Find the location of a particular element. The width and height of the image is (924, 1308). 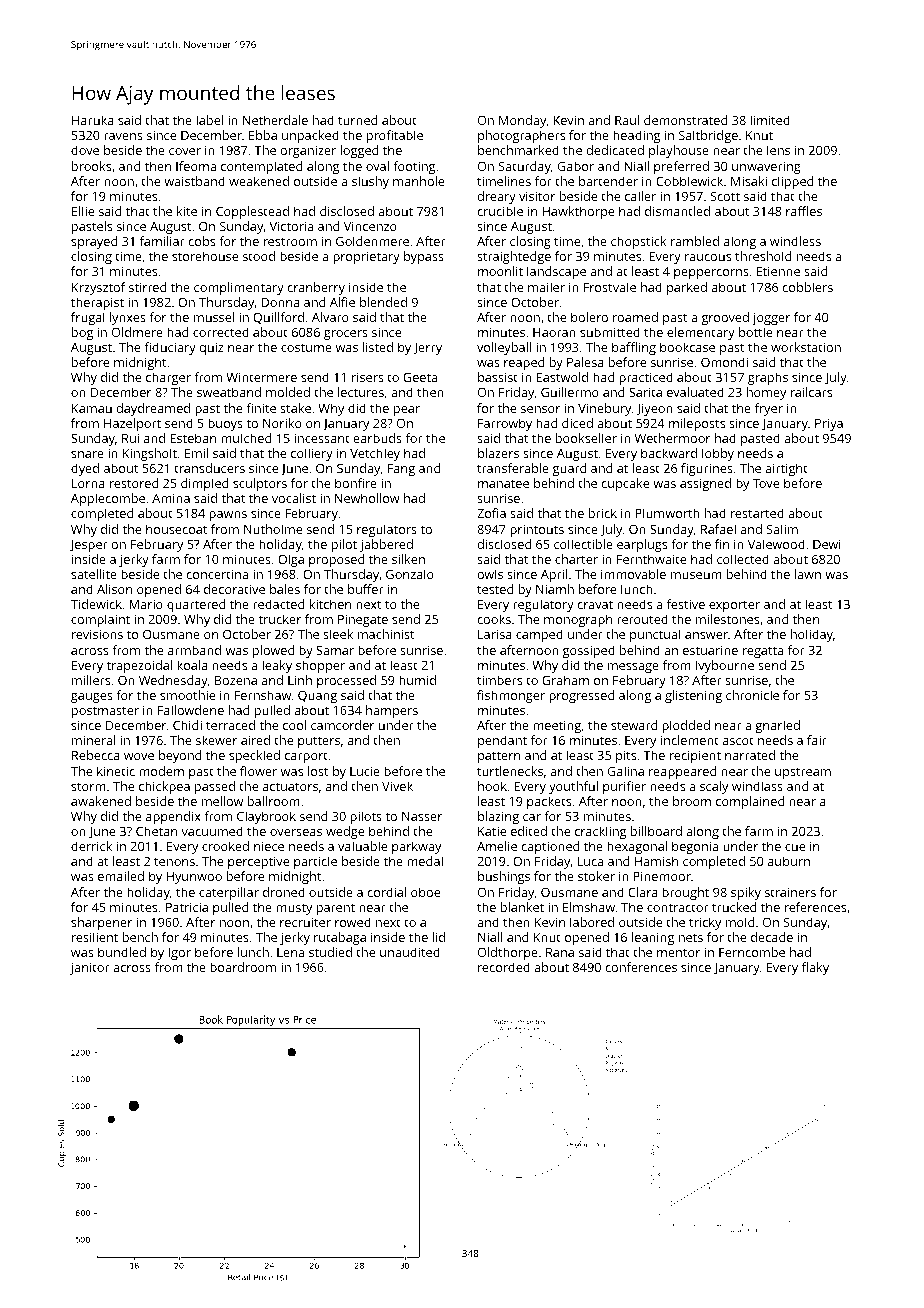

recorded is located at coordinates (504, 967).
